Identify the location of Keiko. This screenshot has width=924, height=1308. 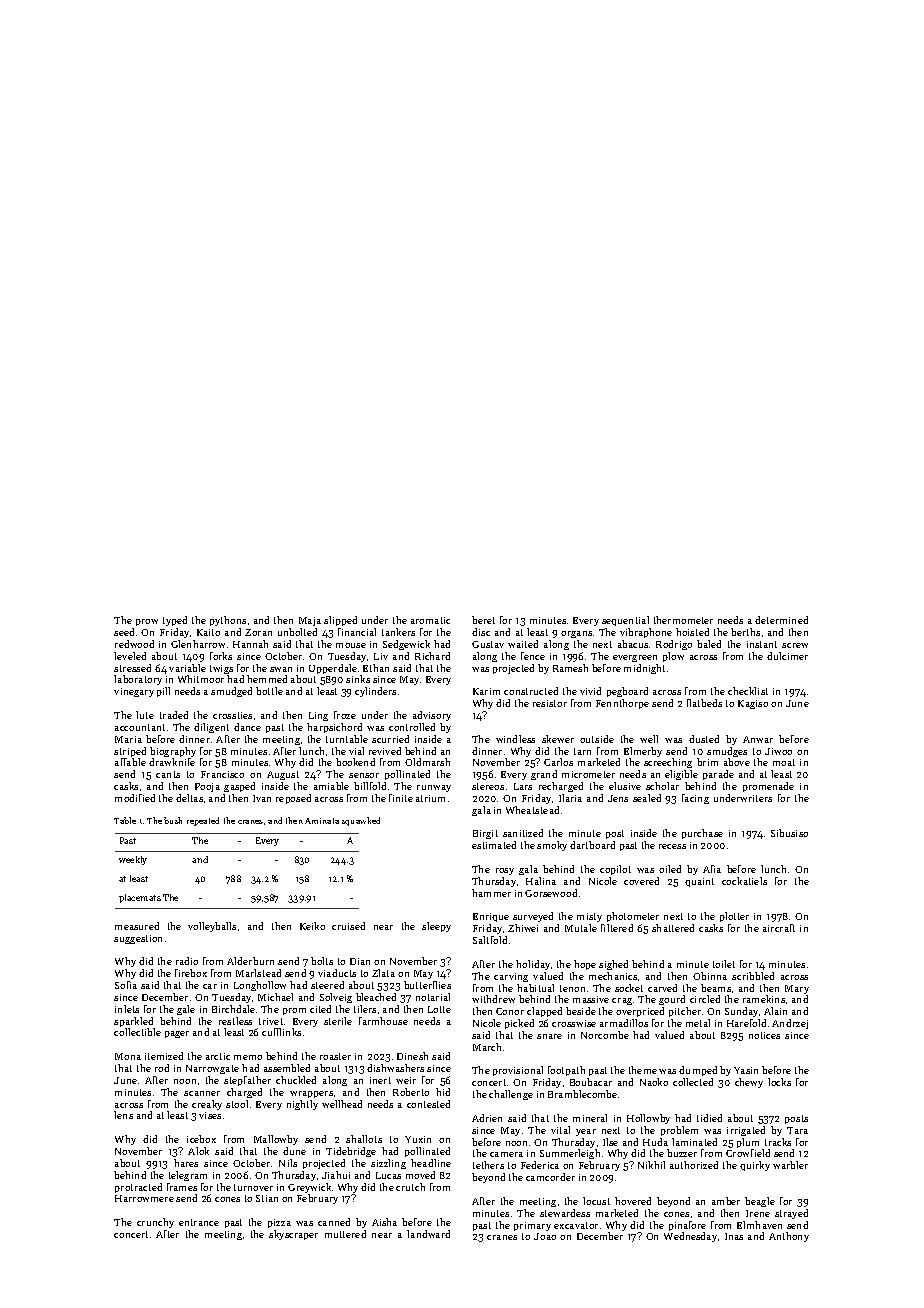
(312, 926).
